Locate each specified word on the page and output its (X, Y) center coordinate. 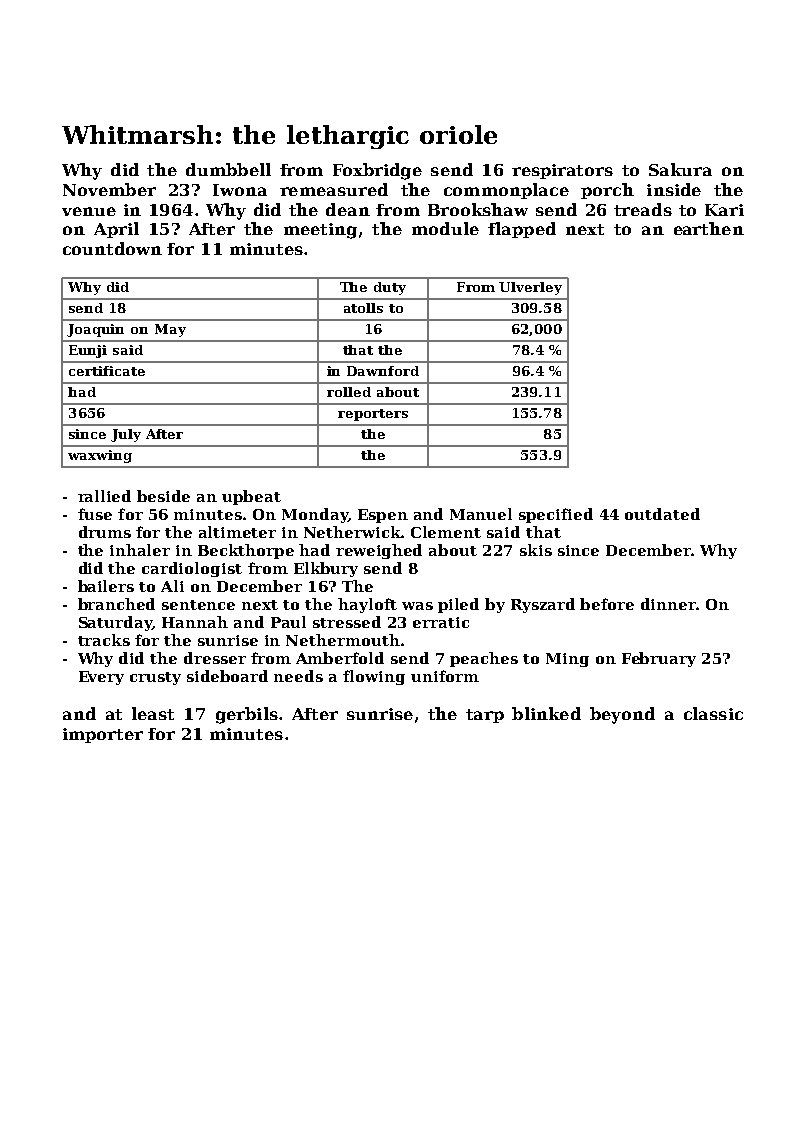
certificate (107, 371)
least (153, 713)
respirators (562, 171)
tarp (485, 716)
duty (390, 288)
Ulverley (530, 288)
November (109, 189)
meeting (320, 231)
